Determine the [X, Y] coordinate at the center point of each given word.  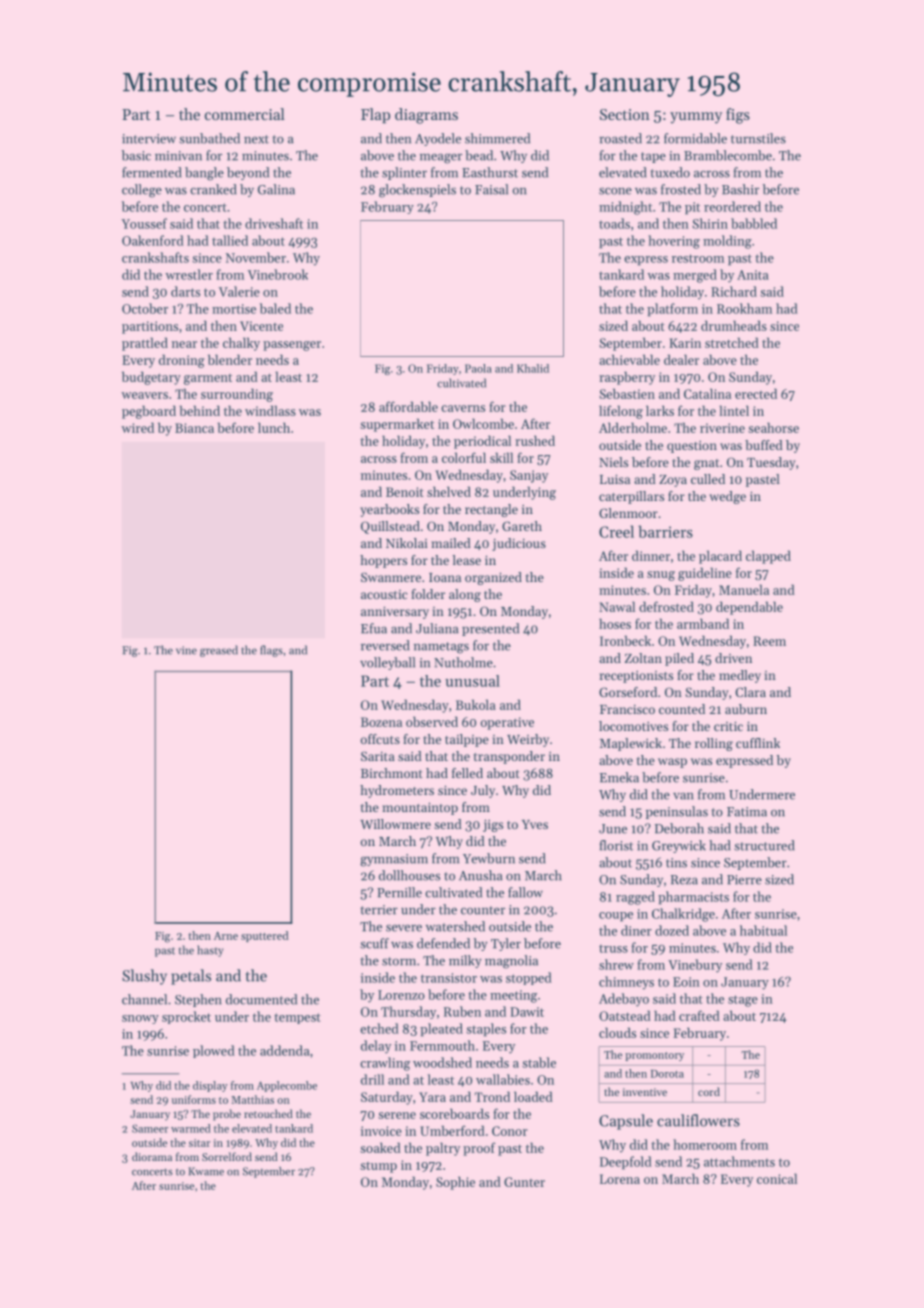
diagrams [426, 116]
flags [271, 651]
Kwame [206, 1171]
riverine [722, 428]
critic [728, 726]
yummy [696, 118]
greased [219, 651]
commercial [245, 114]
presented [490, 629]
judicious [519, 544]
